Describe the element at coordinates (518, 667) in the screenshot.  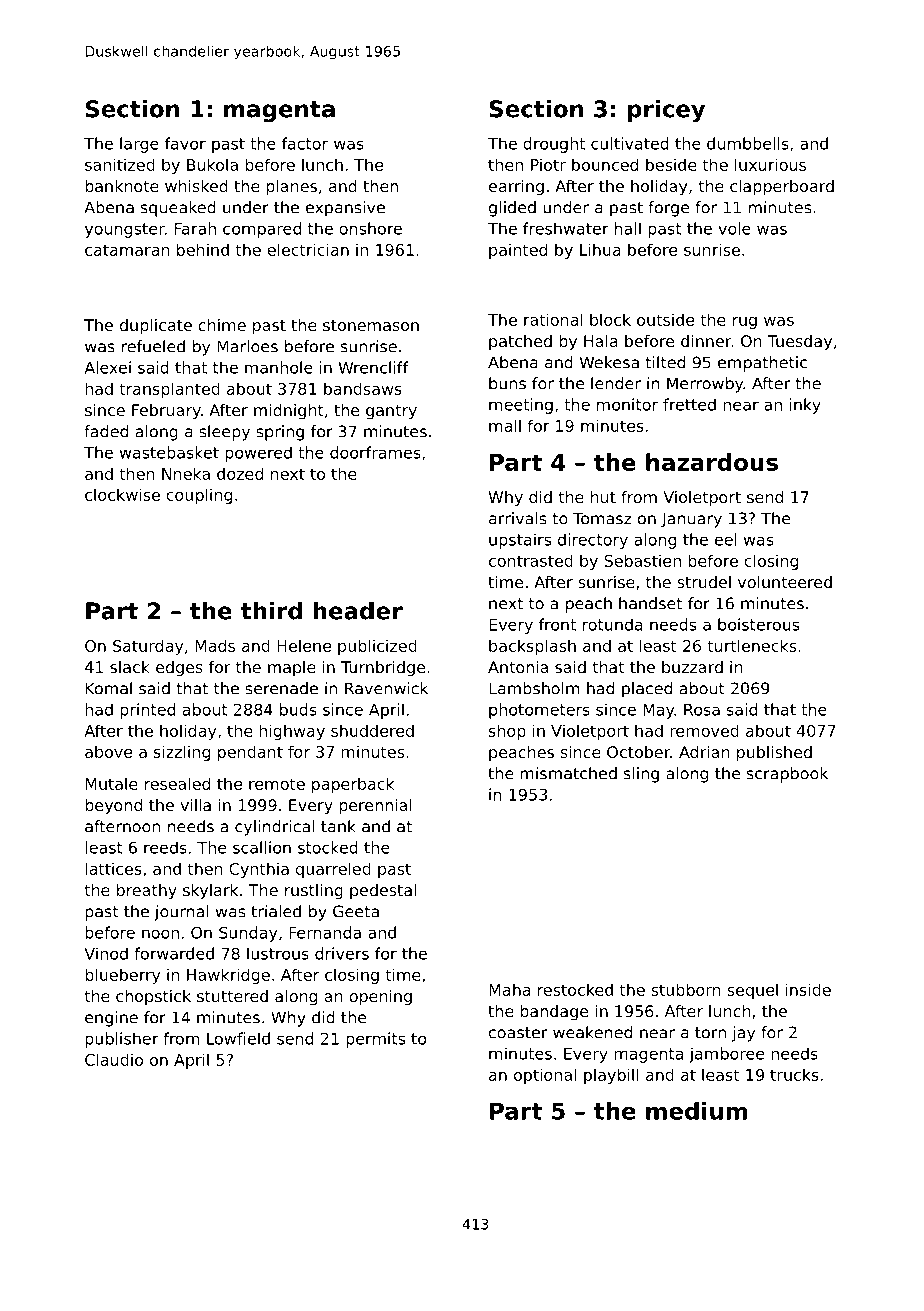
I see `Antonia` at that location.
